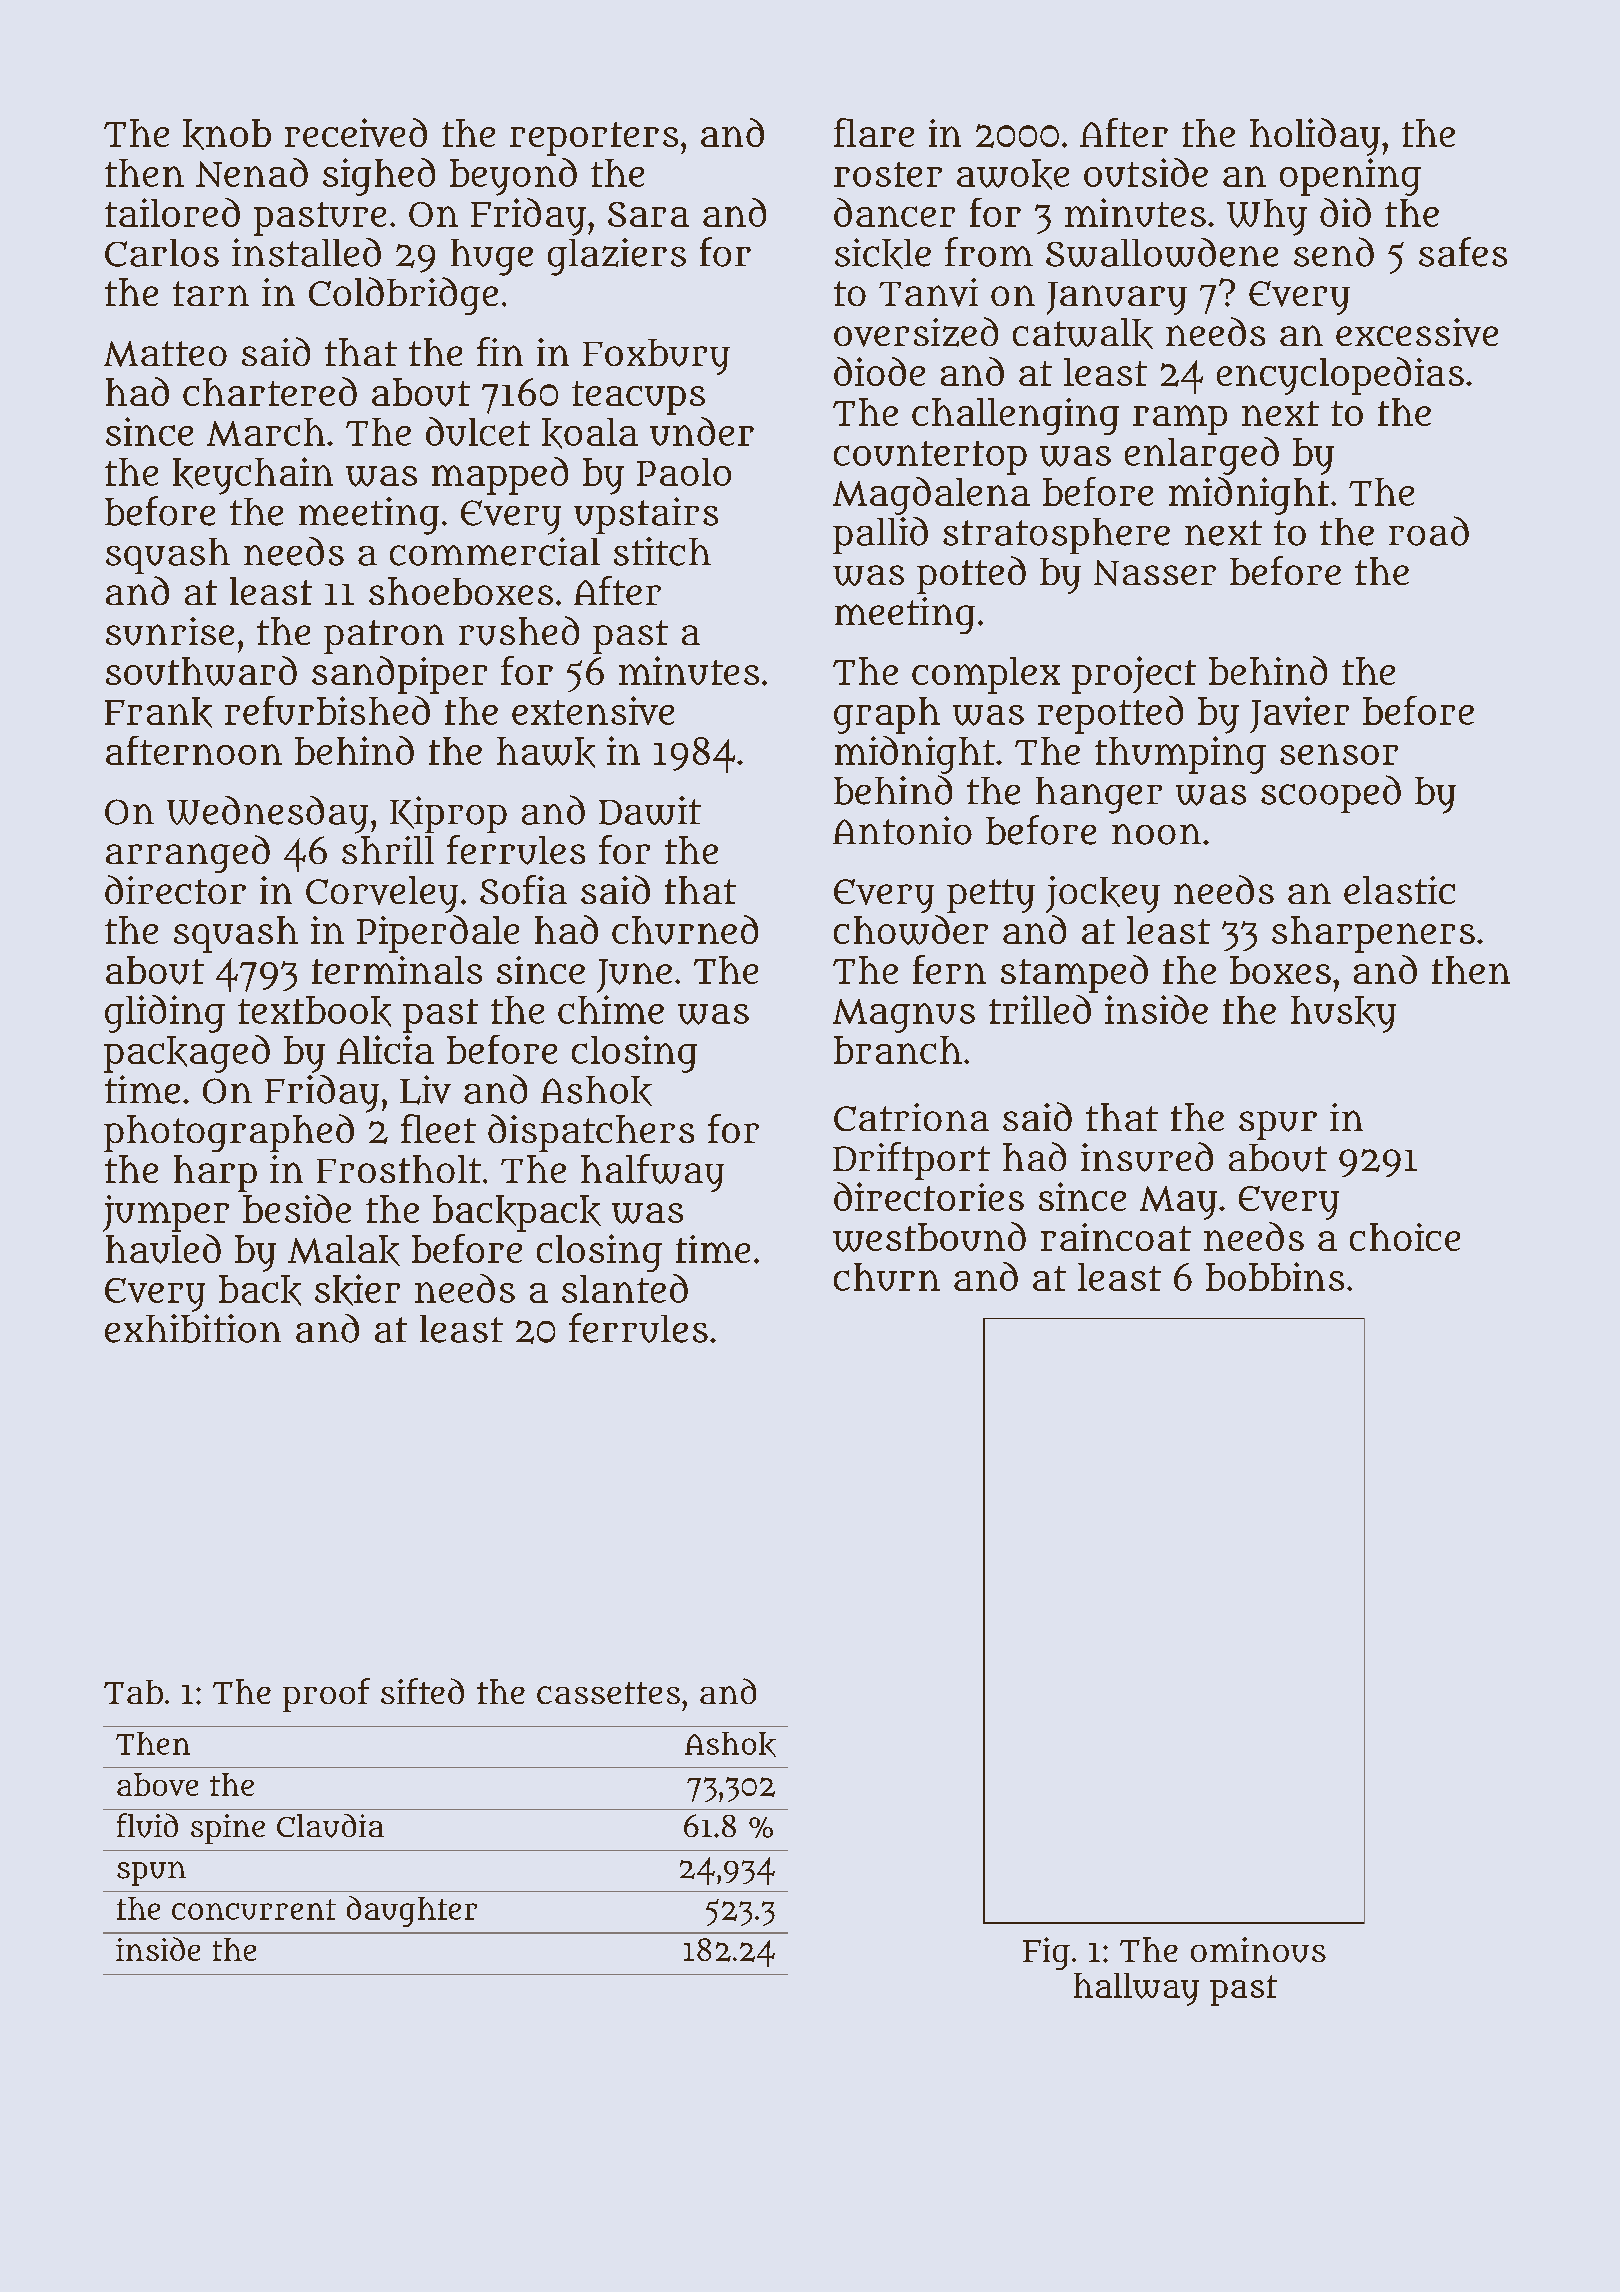  I want to click on scooped, so click(1331, 794).
